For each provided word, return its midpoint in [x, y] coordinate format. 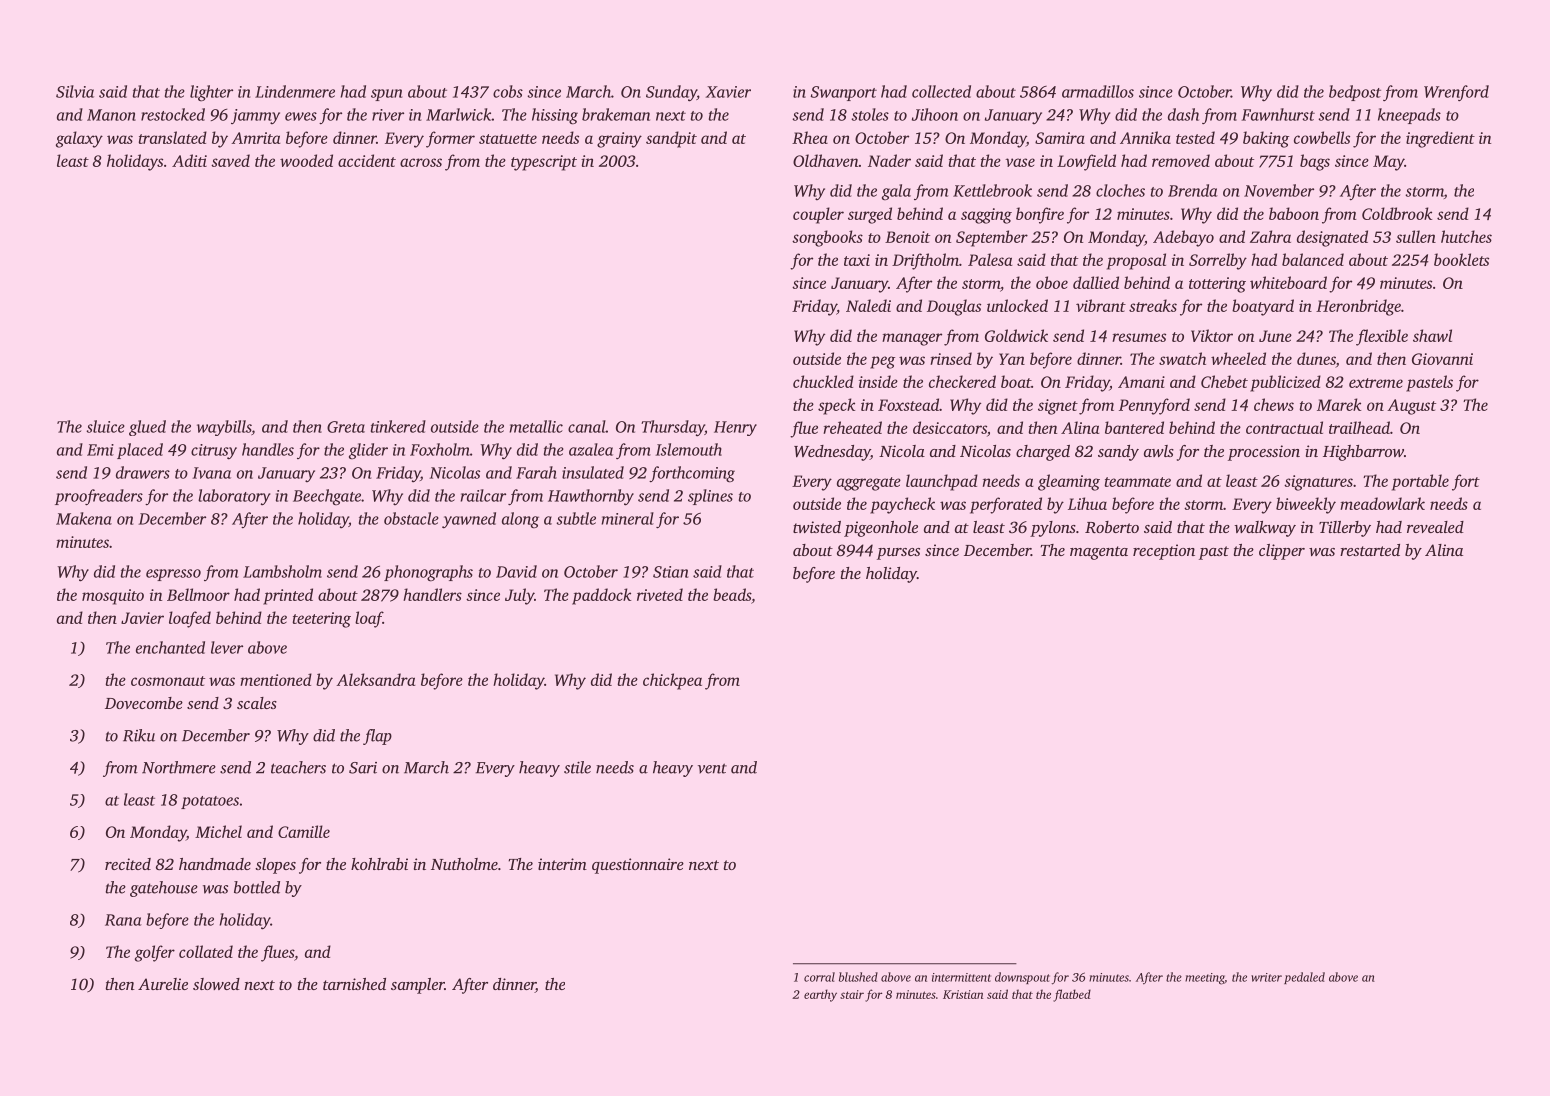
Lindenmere [295, 91]
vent [712, 768]
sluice [105, 426]
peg [882, 362]
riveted [660, 594]
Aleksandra [375, 679]
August [1411, 407]
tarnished [354, 984]
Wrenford [1456, 93]
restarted [1370, 550]
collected [941, 91]
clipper [1282, 552]
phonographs [428, 573]
